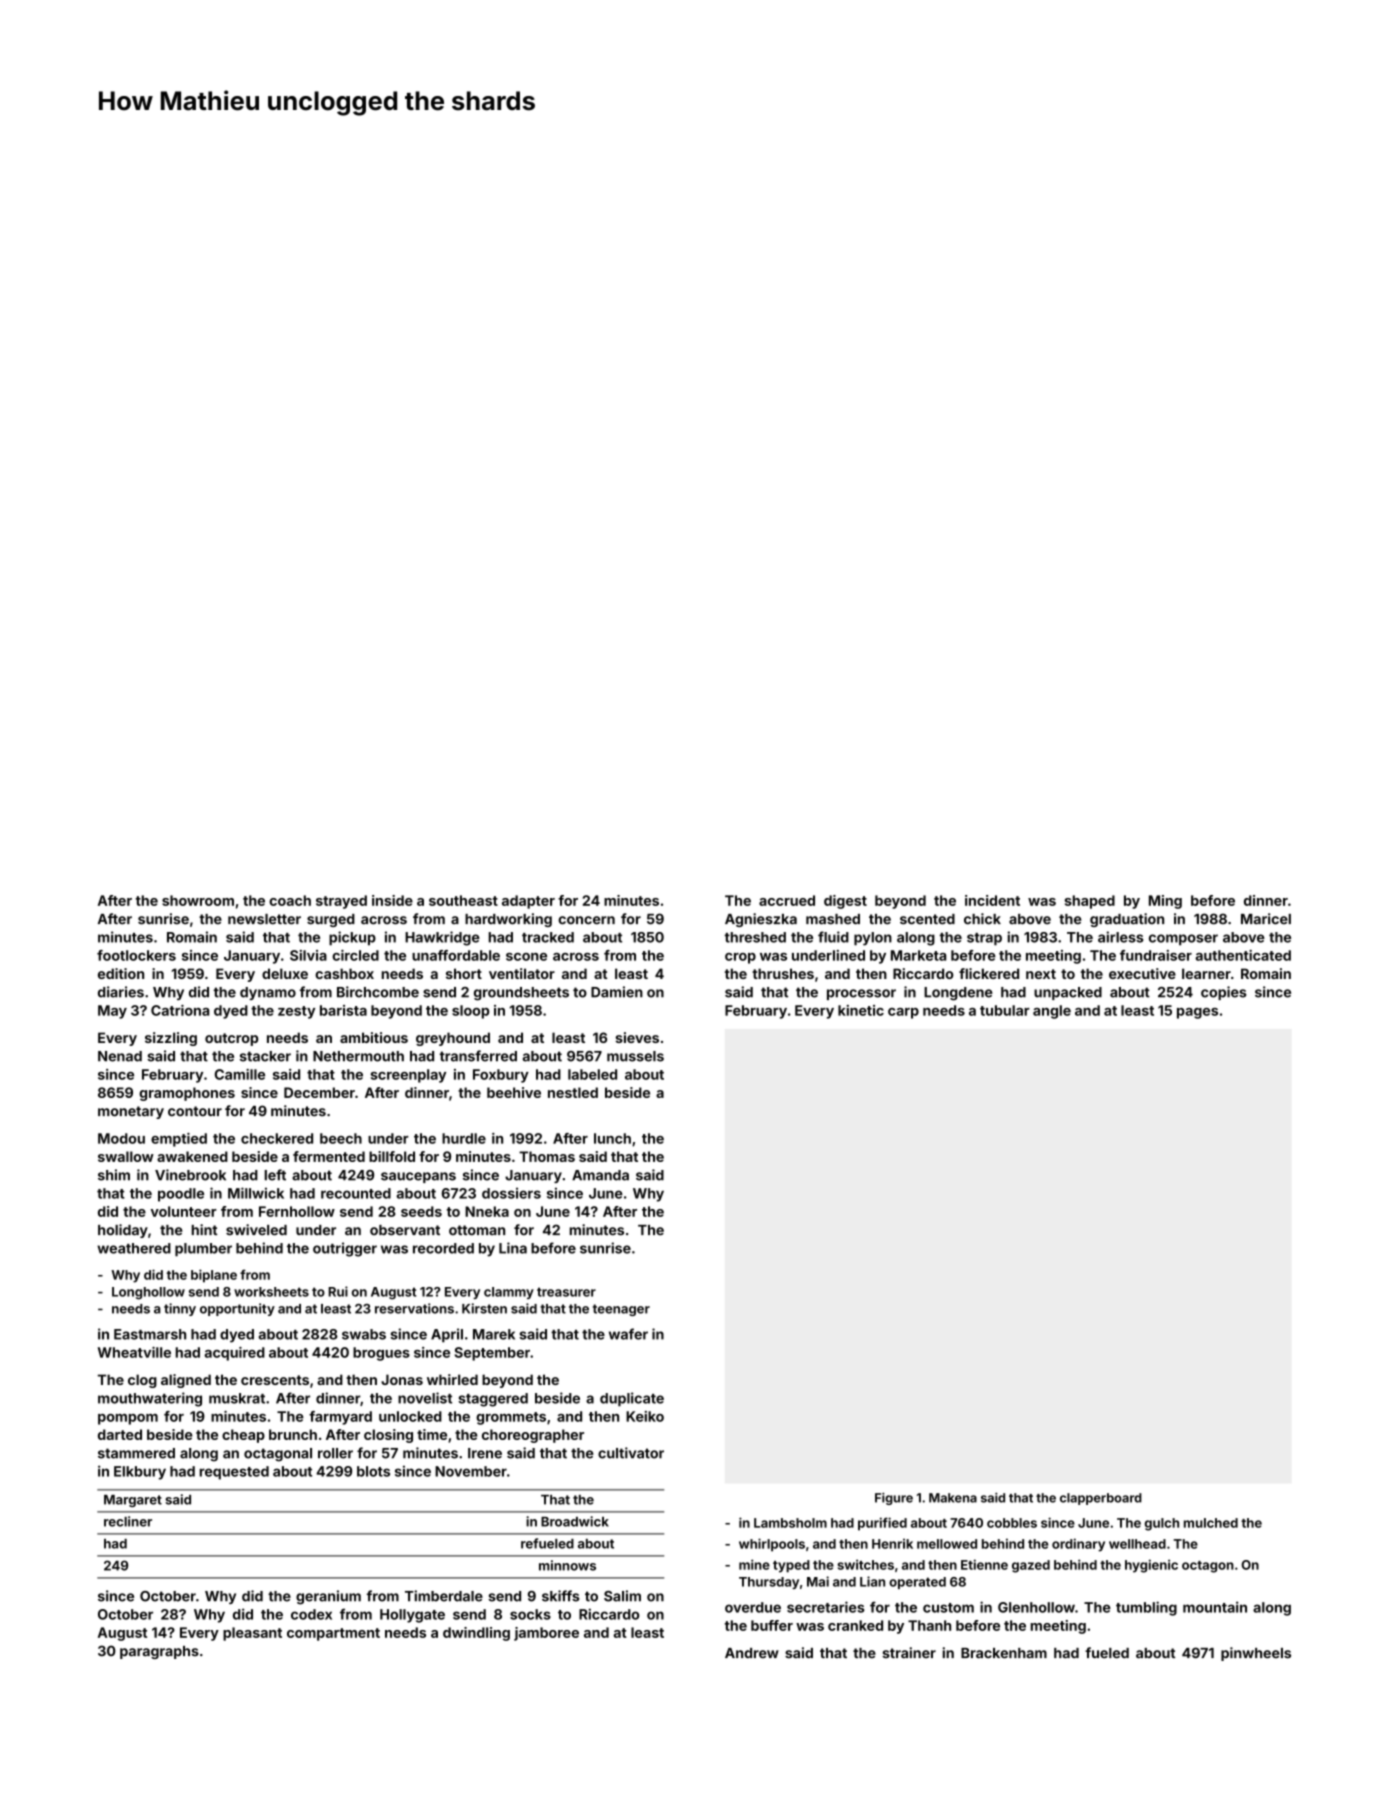 The image size is (1389, 1797). What do you see at coordinates (600, 1175) in the screenshot?
I see `Amanda` at bounding box center [600, 1175].
